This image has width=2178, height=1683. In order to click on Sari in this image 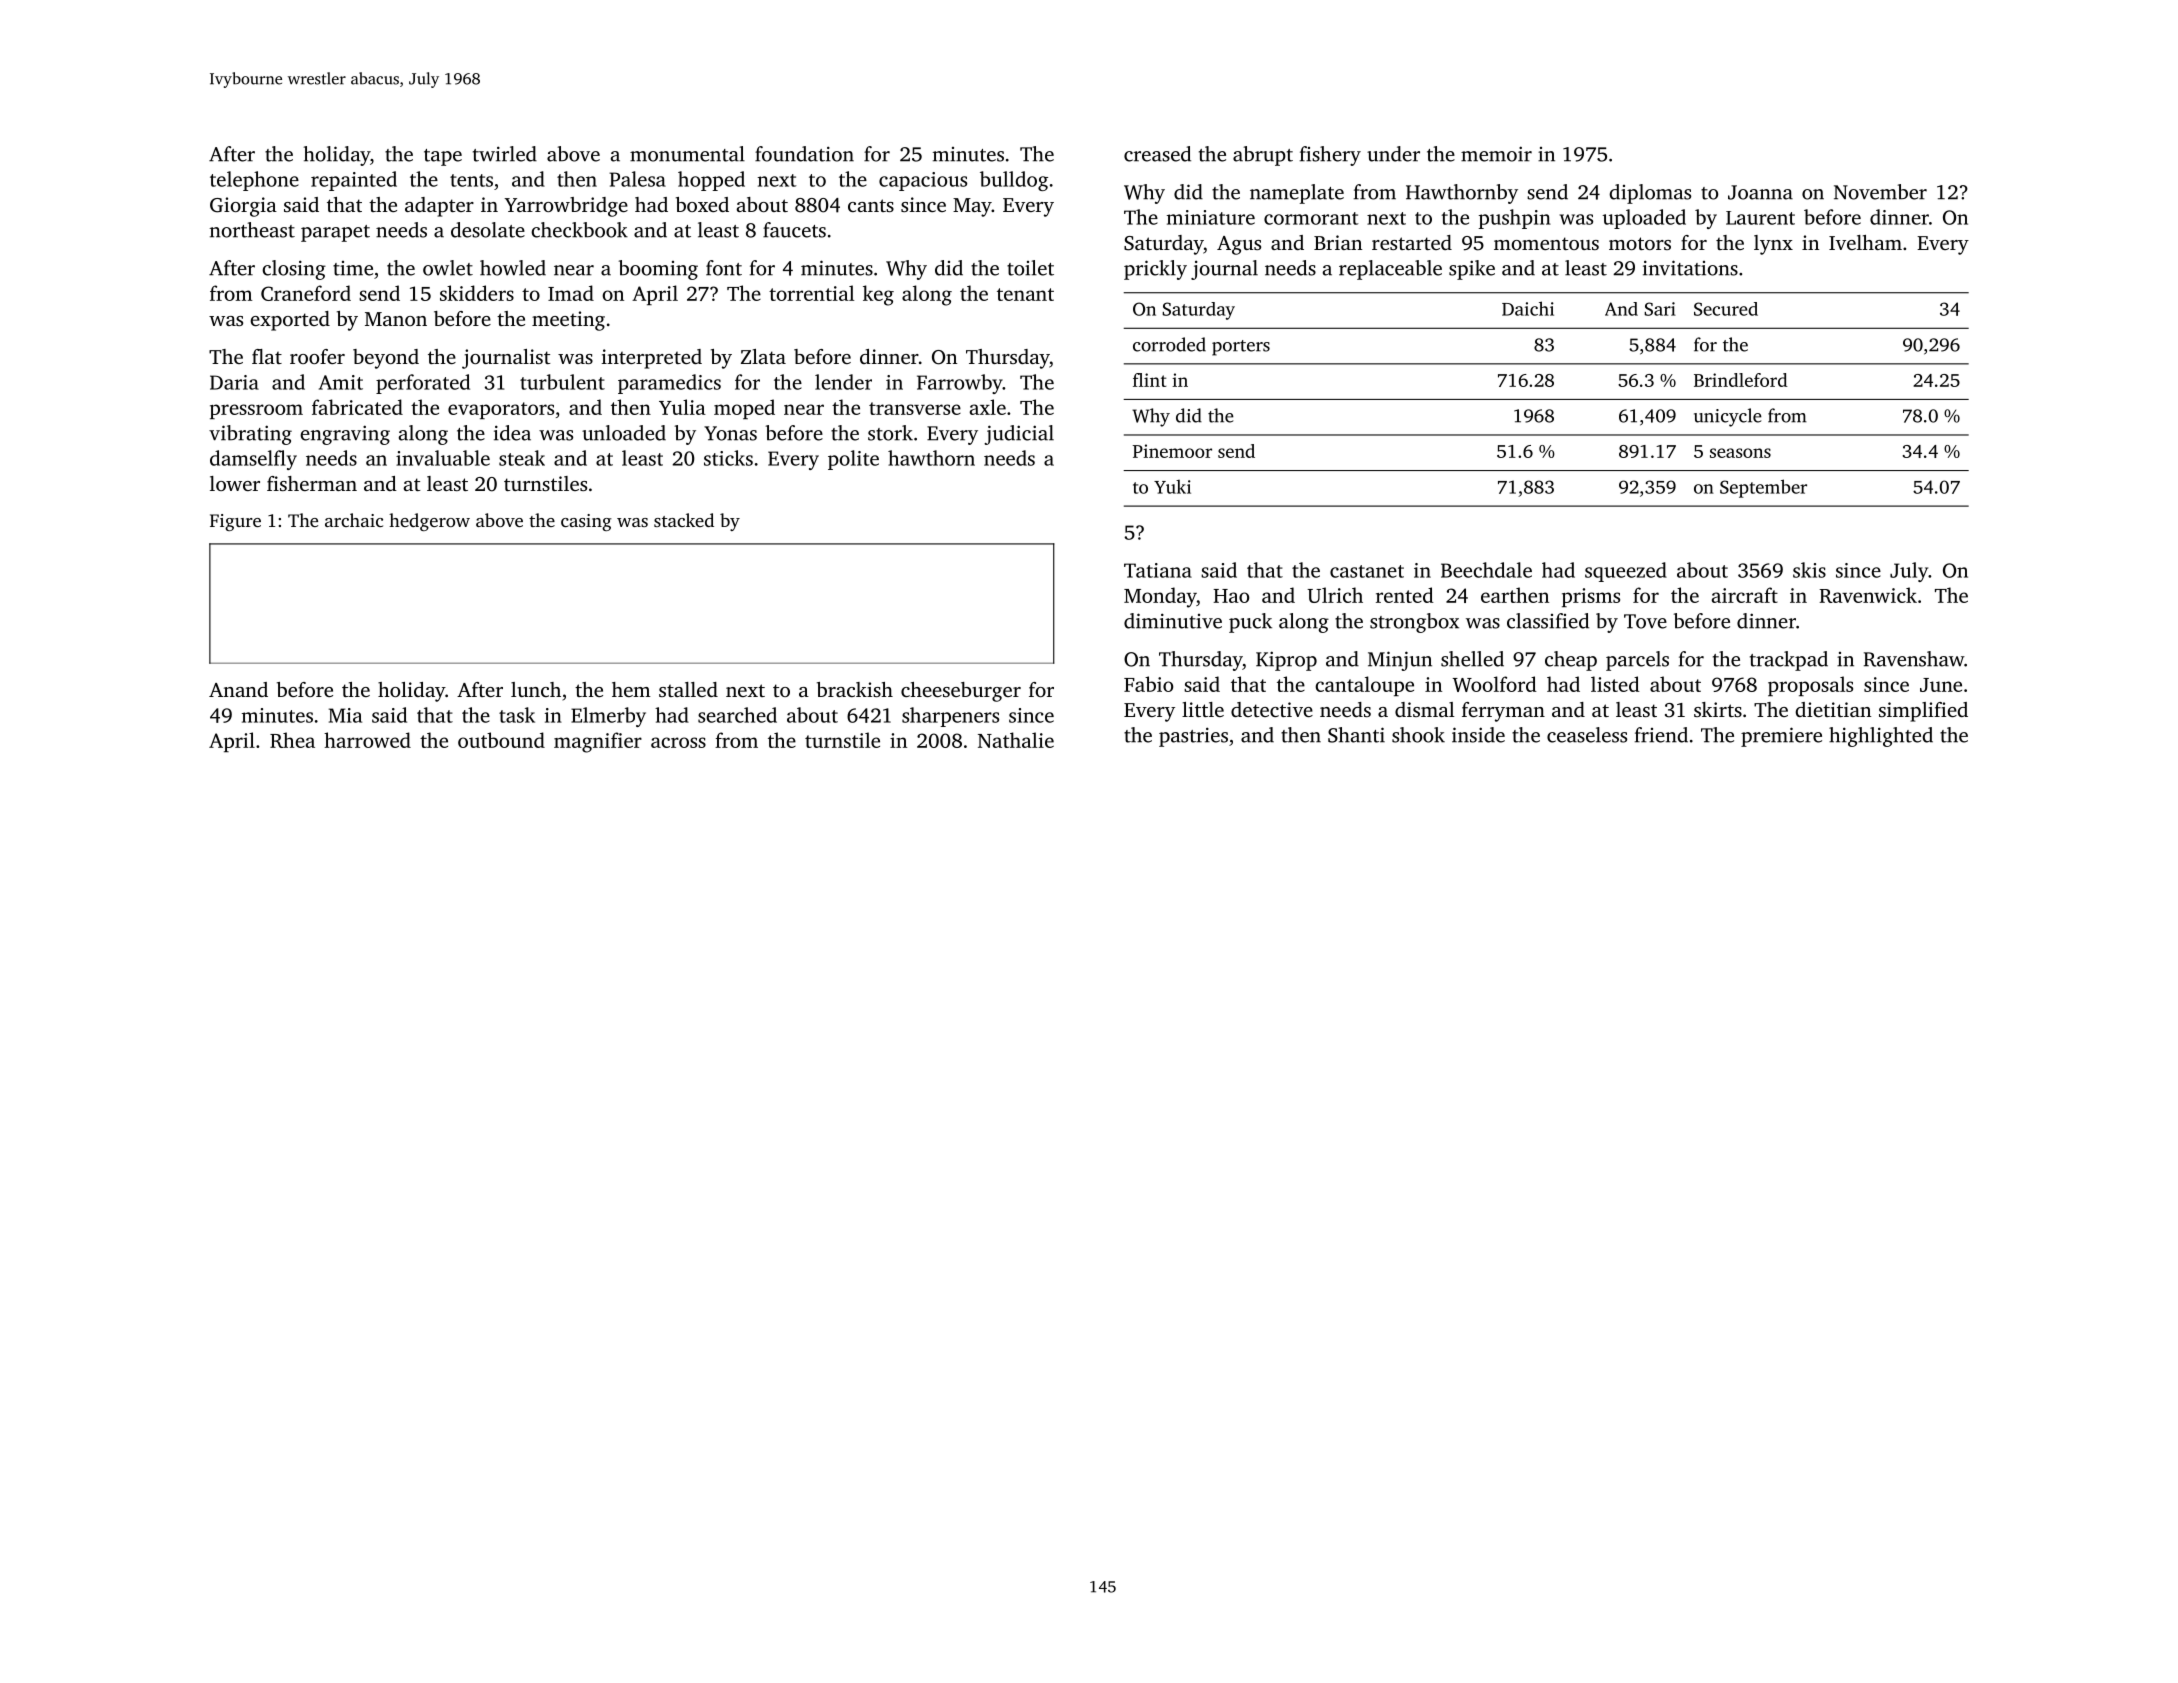, I will do `click(1660, 309)`.
